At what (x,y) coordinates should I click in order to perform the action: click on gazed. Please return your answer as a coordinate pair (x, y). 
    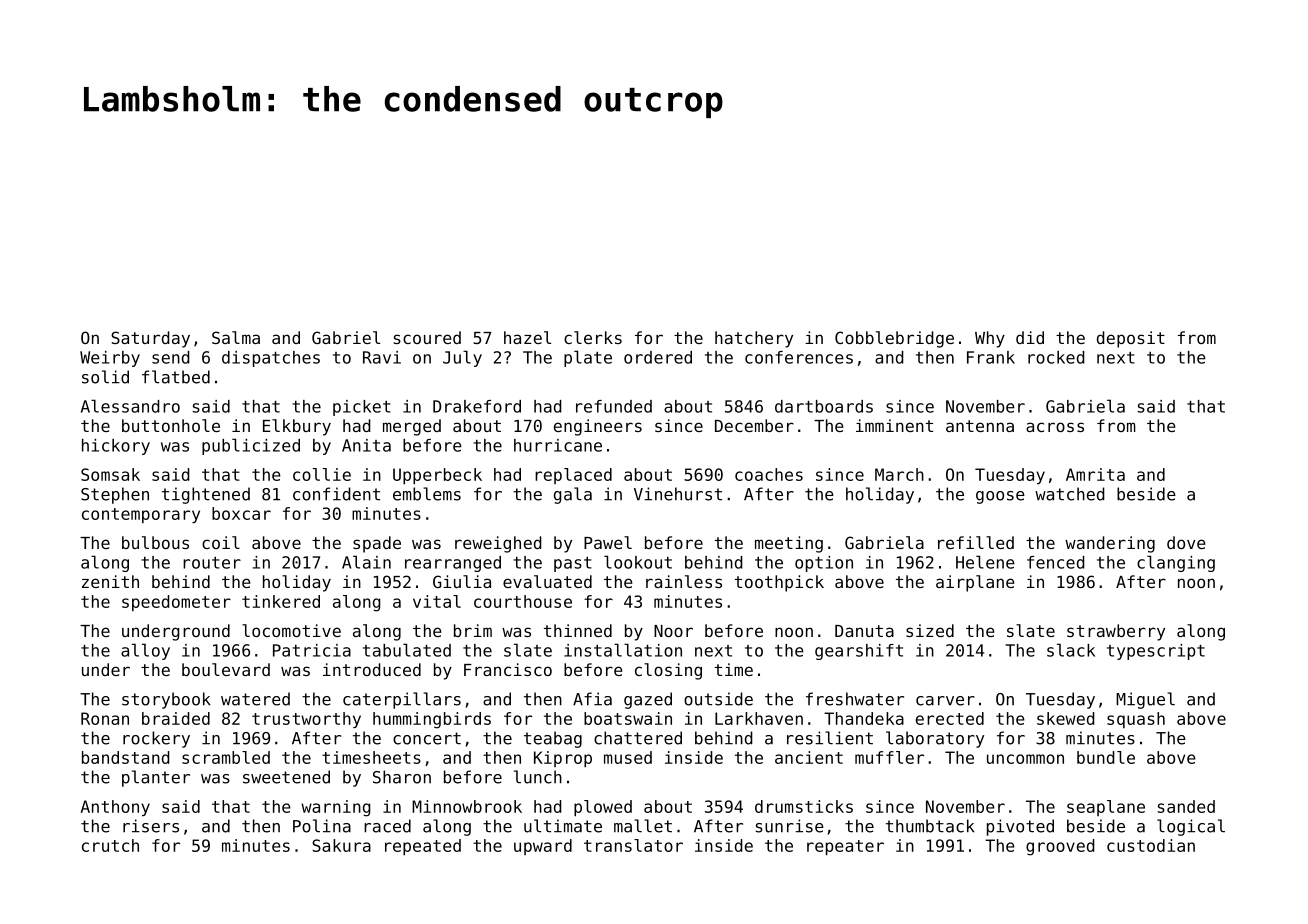
    Looking at the image, I should click on (648, 700).
